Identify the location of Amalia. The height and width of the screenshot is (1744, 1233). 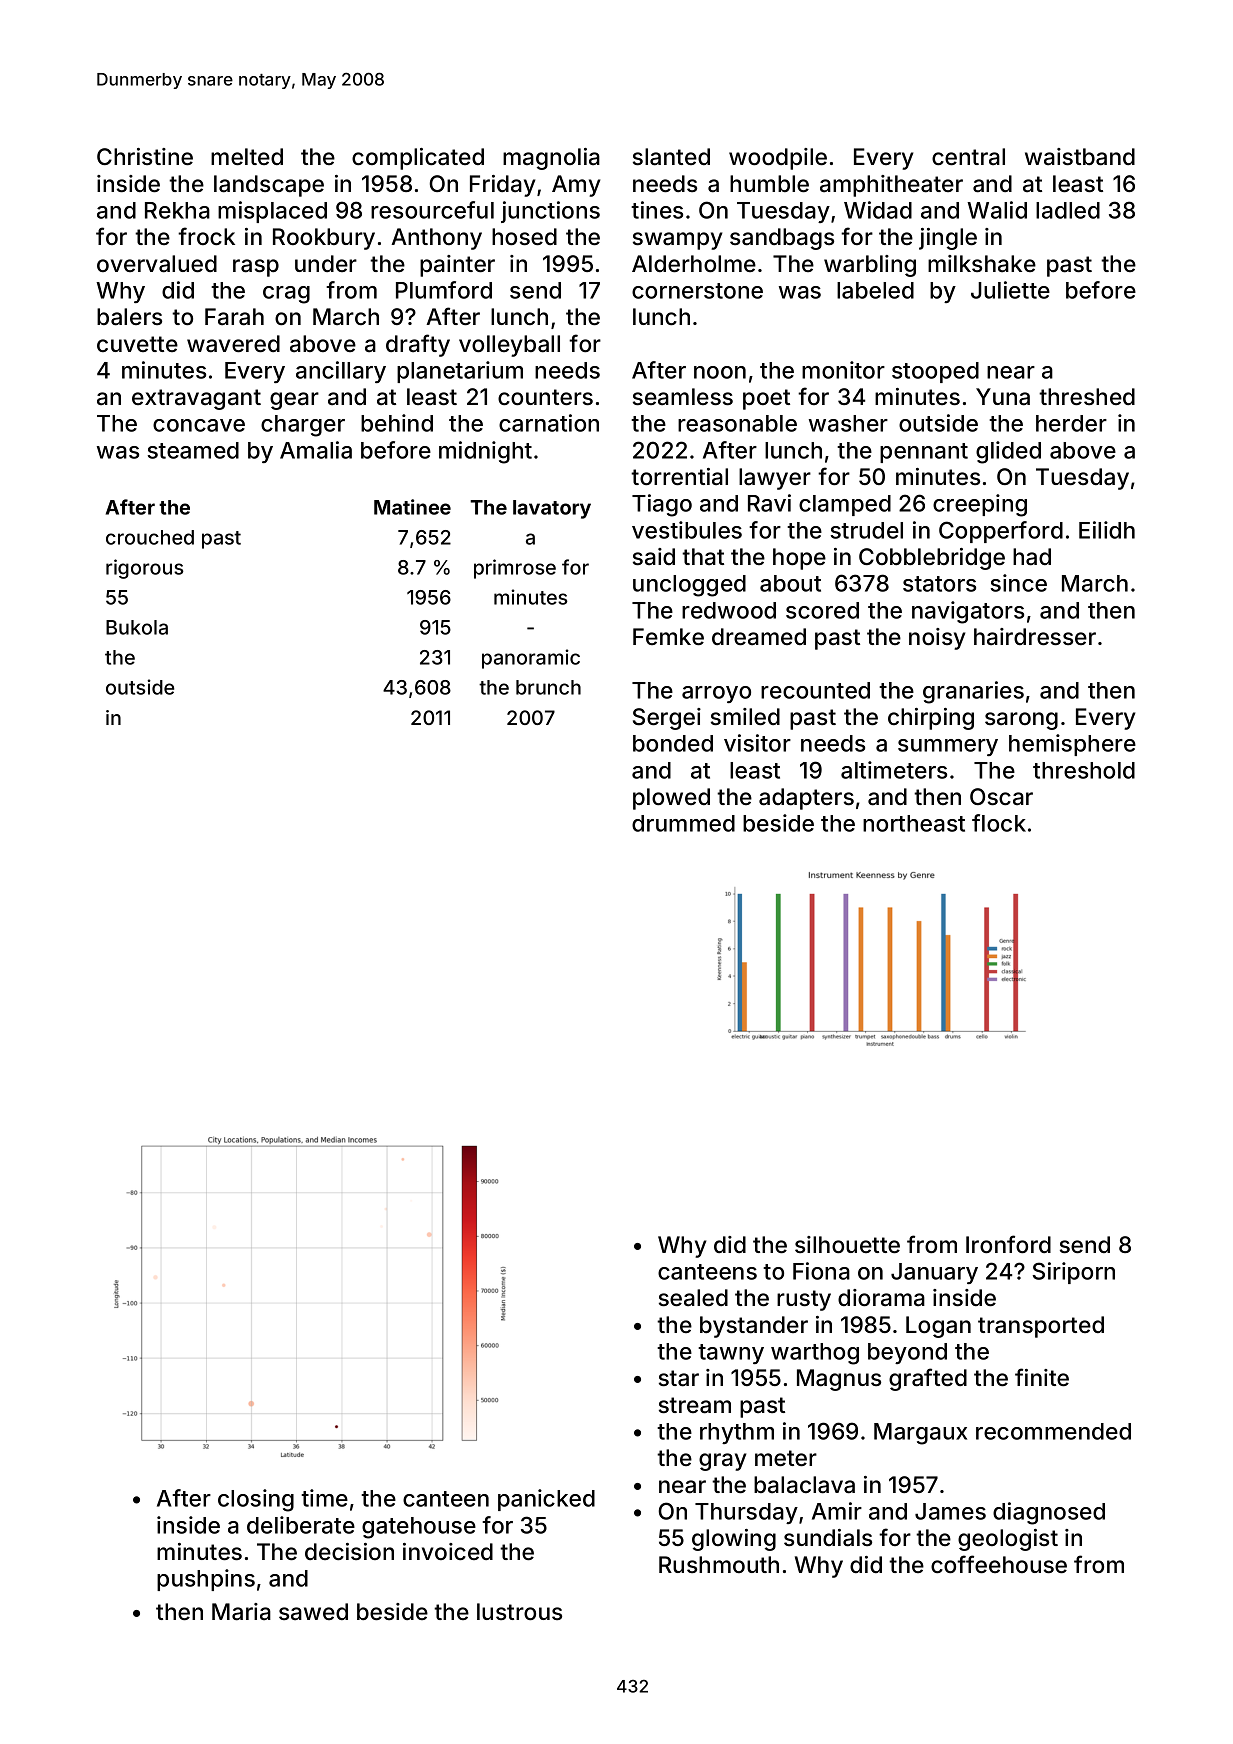
(316, 450).
